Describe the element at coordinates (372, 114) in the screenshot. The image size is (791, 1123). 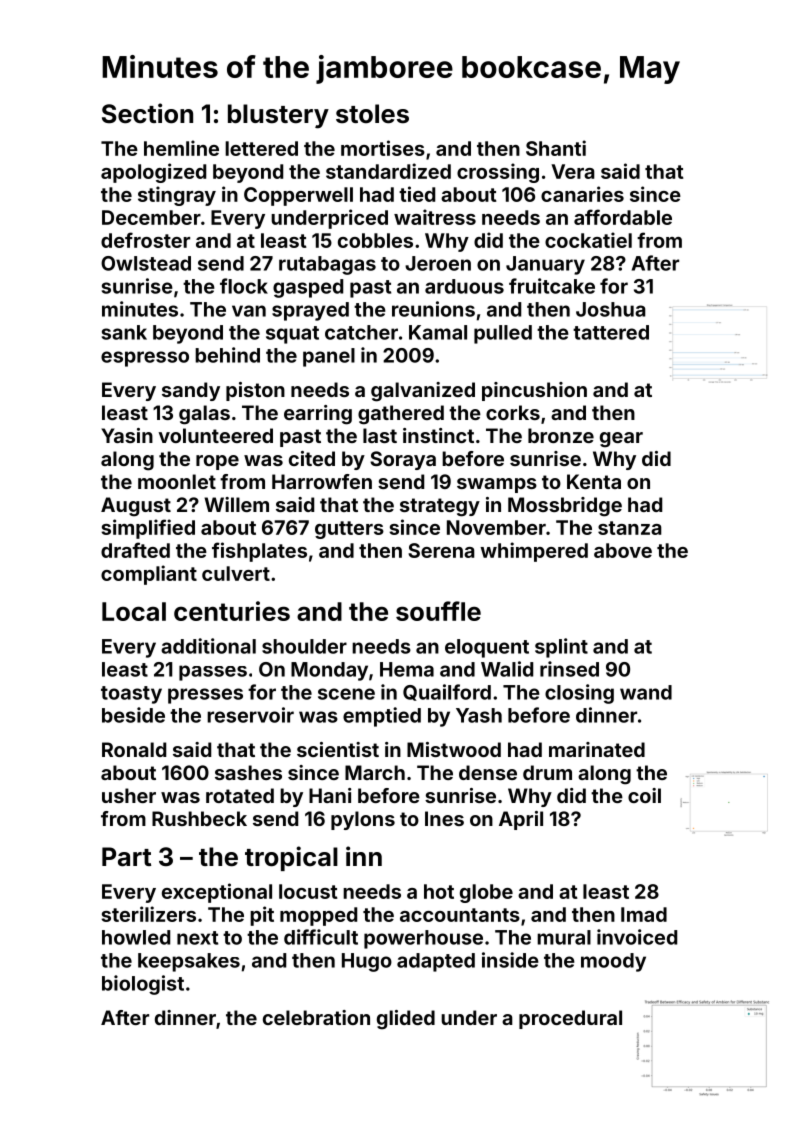
I see `stoles` at that location.
